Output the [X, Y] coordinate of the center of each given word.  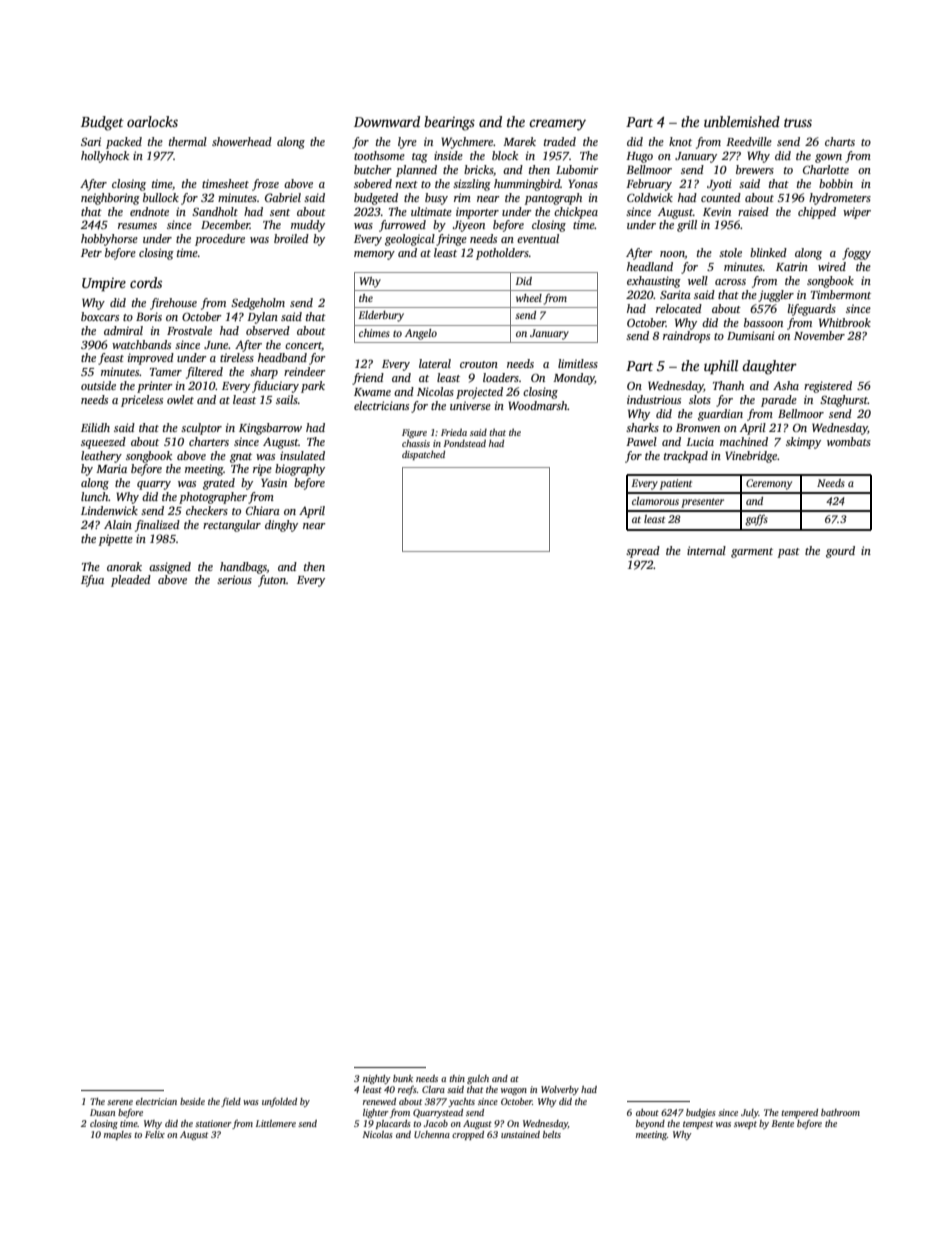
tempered [799, 1113]
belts [552, 1134]
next [406, 184]
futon [272, 581]
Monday [574, 379]
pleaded [131, 581]
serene [120, 1102]
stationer [213, 1123]
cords [146, 282]
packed [124, 143]
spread [643, 552]
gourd [840, 552]
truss [798, 122]
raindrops [686, 337]
